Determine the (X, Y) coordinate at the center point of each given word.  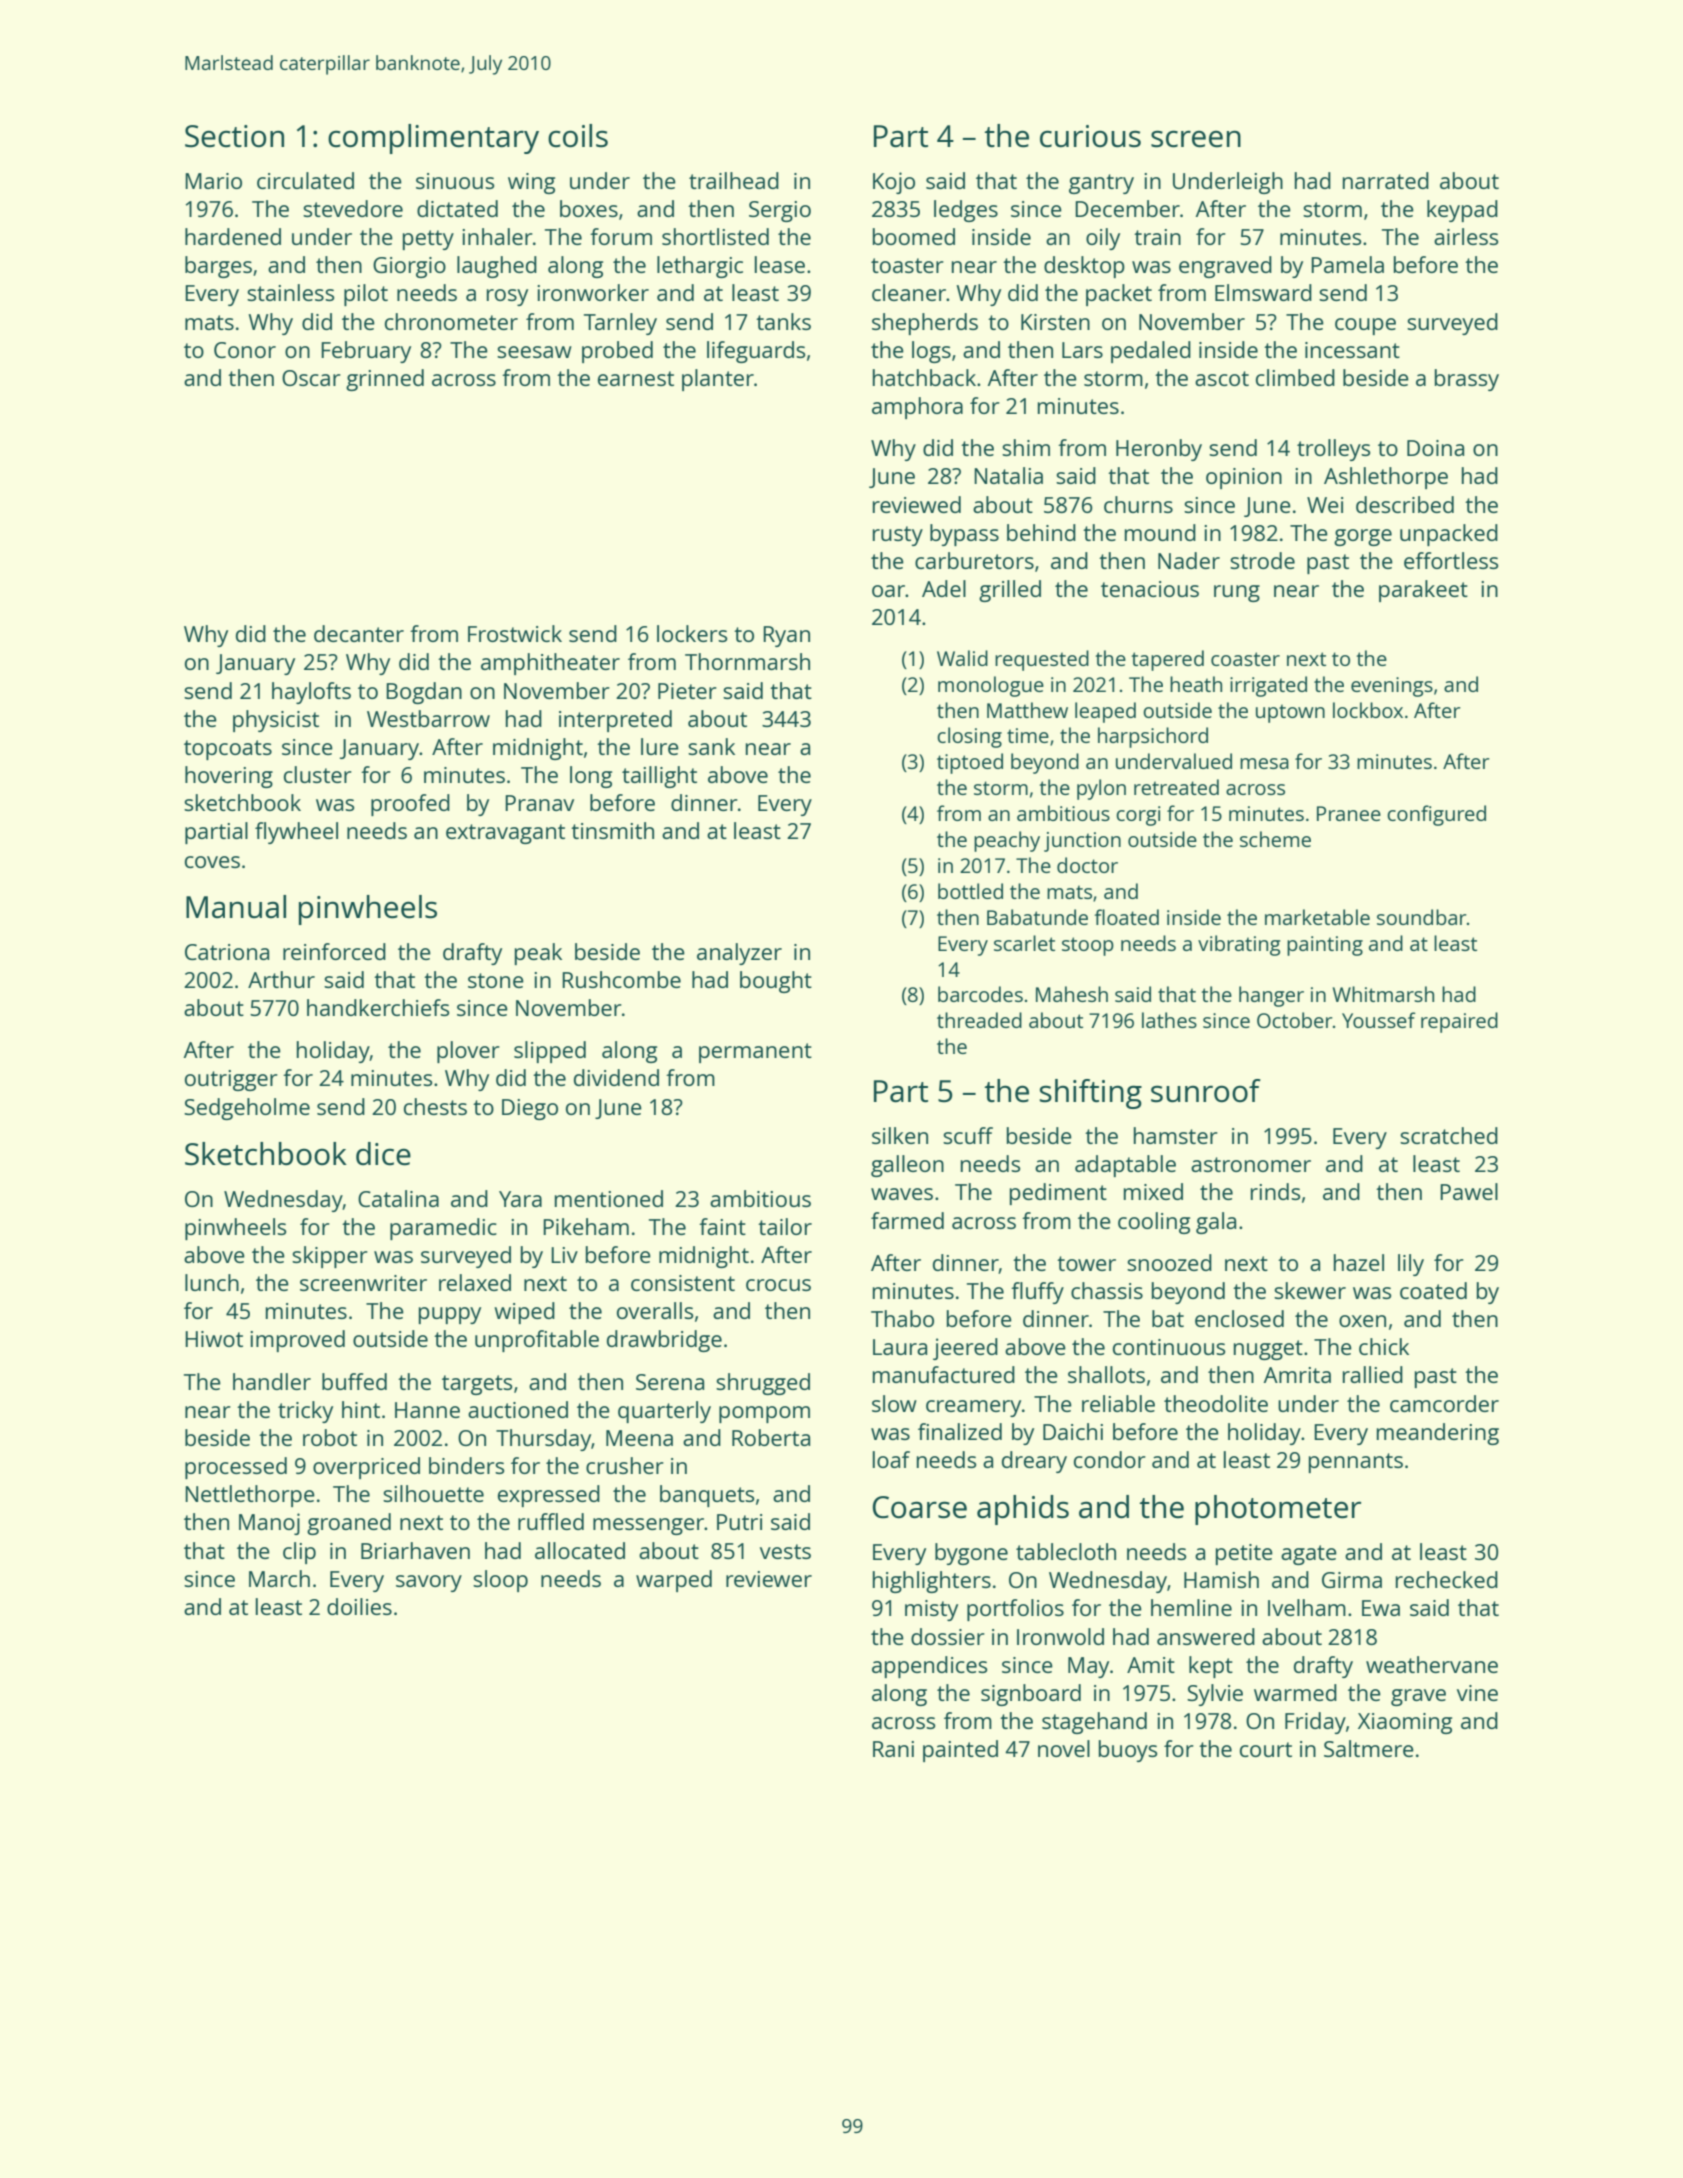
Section (234, 136)
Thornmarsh (747, 661)
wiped (524, 1313)
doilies (359, 1606)
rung (1237, 593)
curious (1090, 136)
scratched (1449, 1135)
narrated (1386, 180)
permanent (755, 1053)
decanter (359, 633)
